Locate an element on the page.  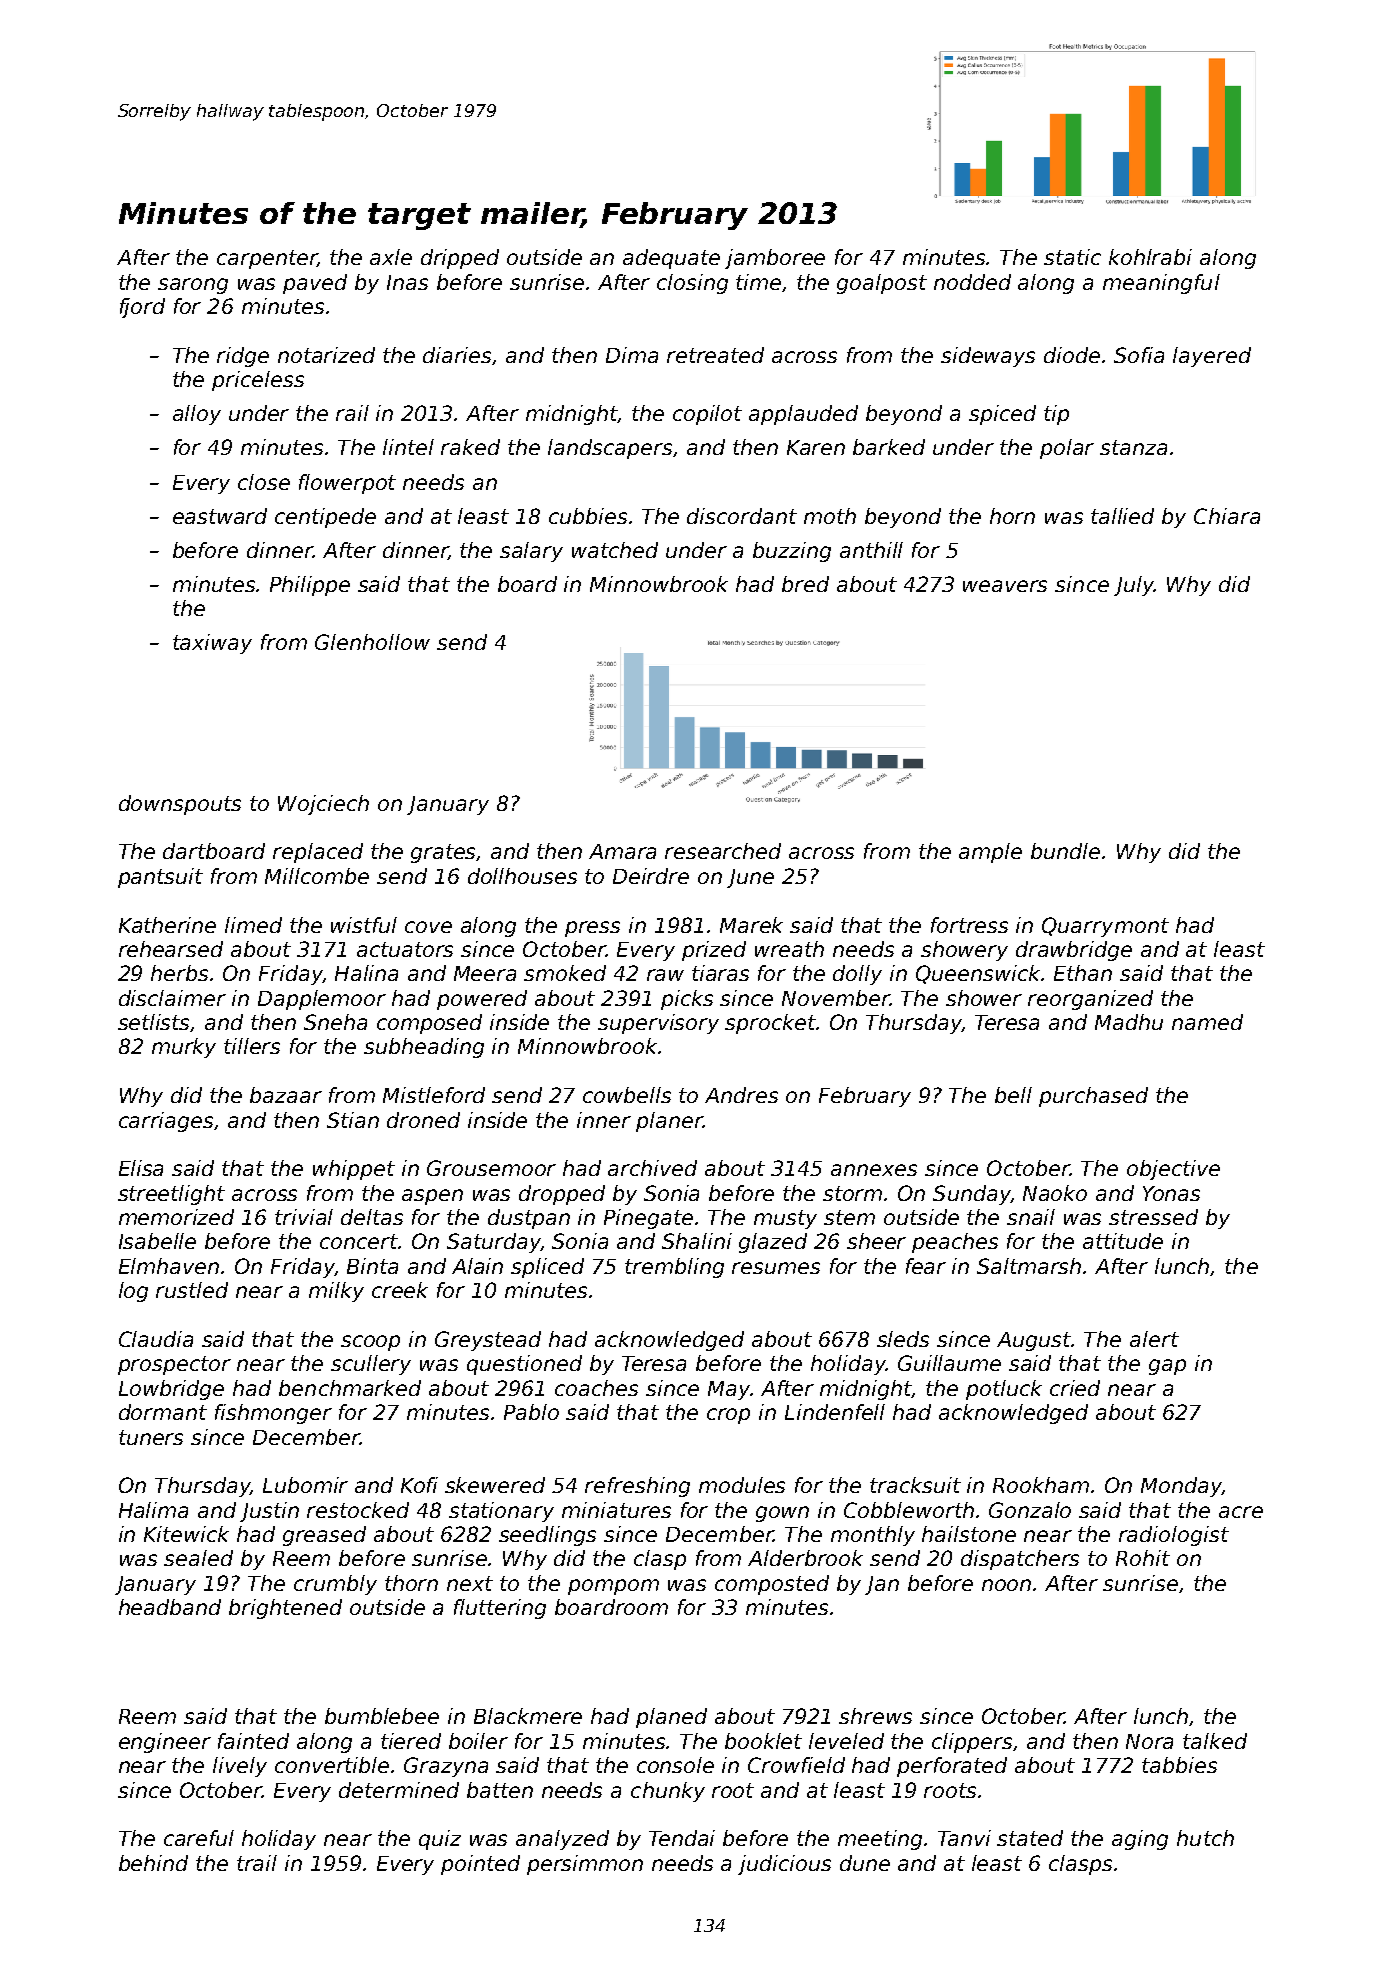
behind is located at coordinates (153, 1863).
